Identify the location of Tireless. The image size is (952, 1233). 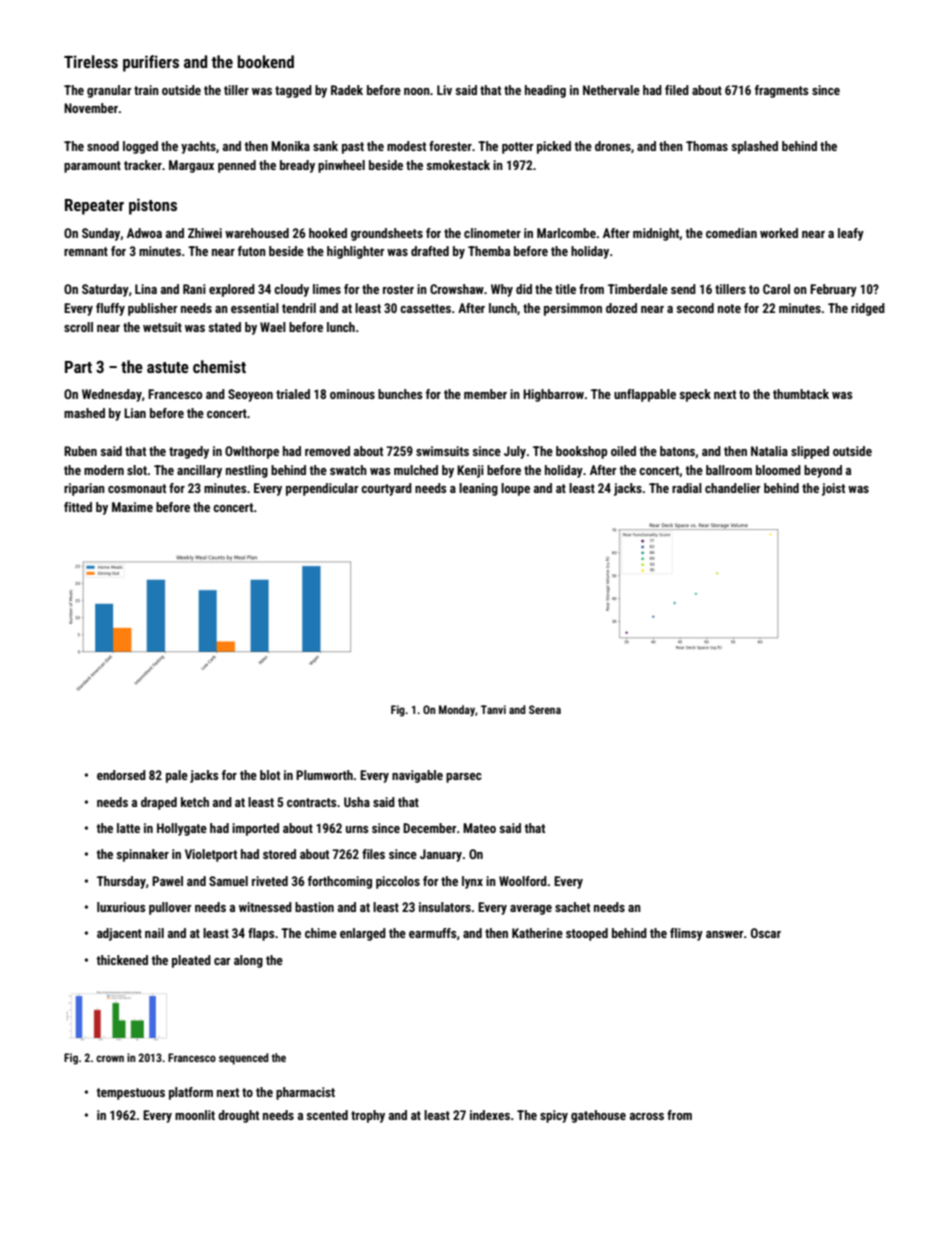
(91, 61).
